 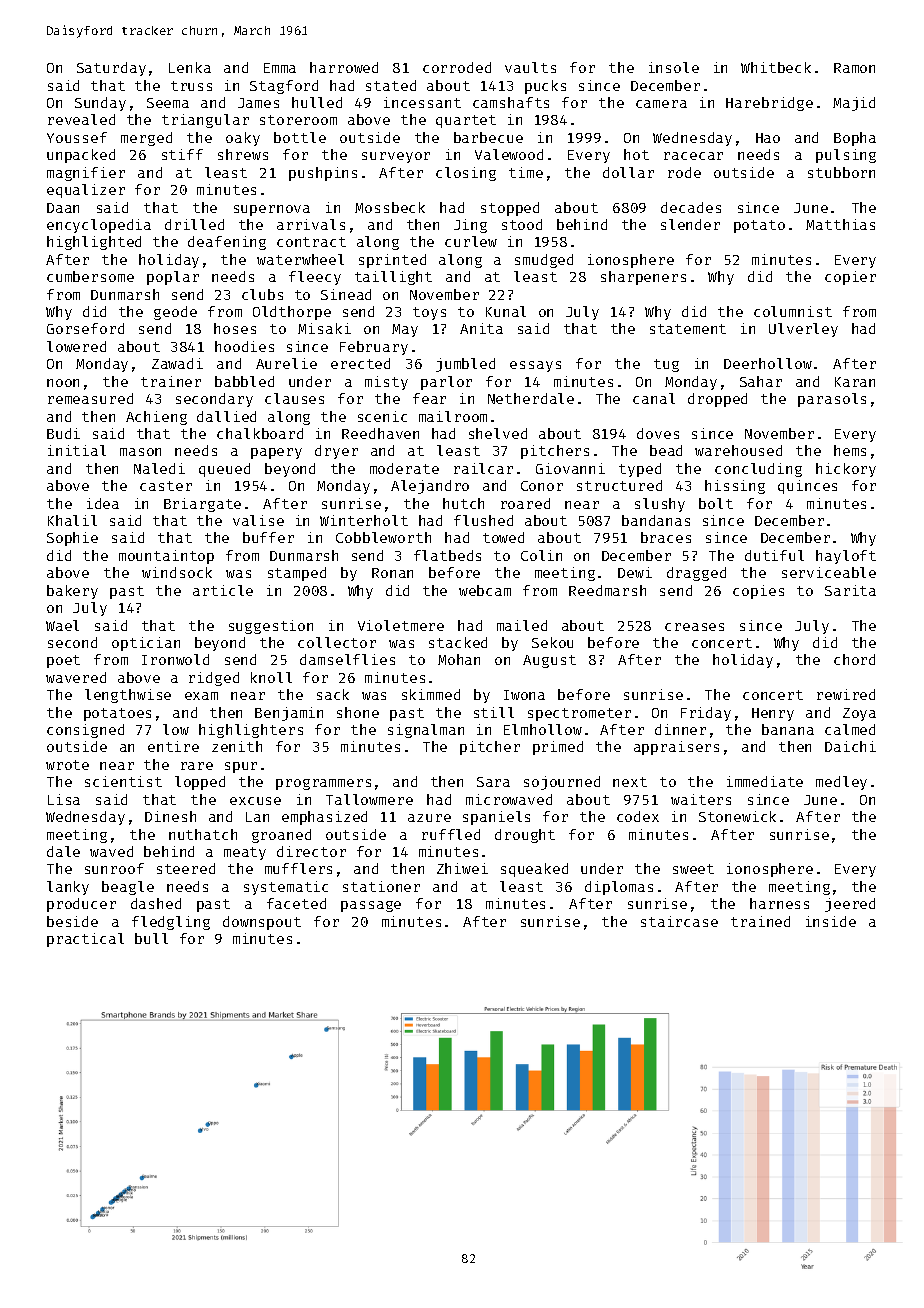 What do you see at coordinates (832, 400) in the document?
I see `parasols` at bounding box center [832, 400].
